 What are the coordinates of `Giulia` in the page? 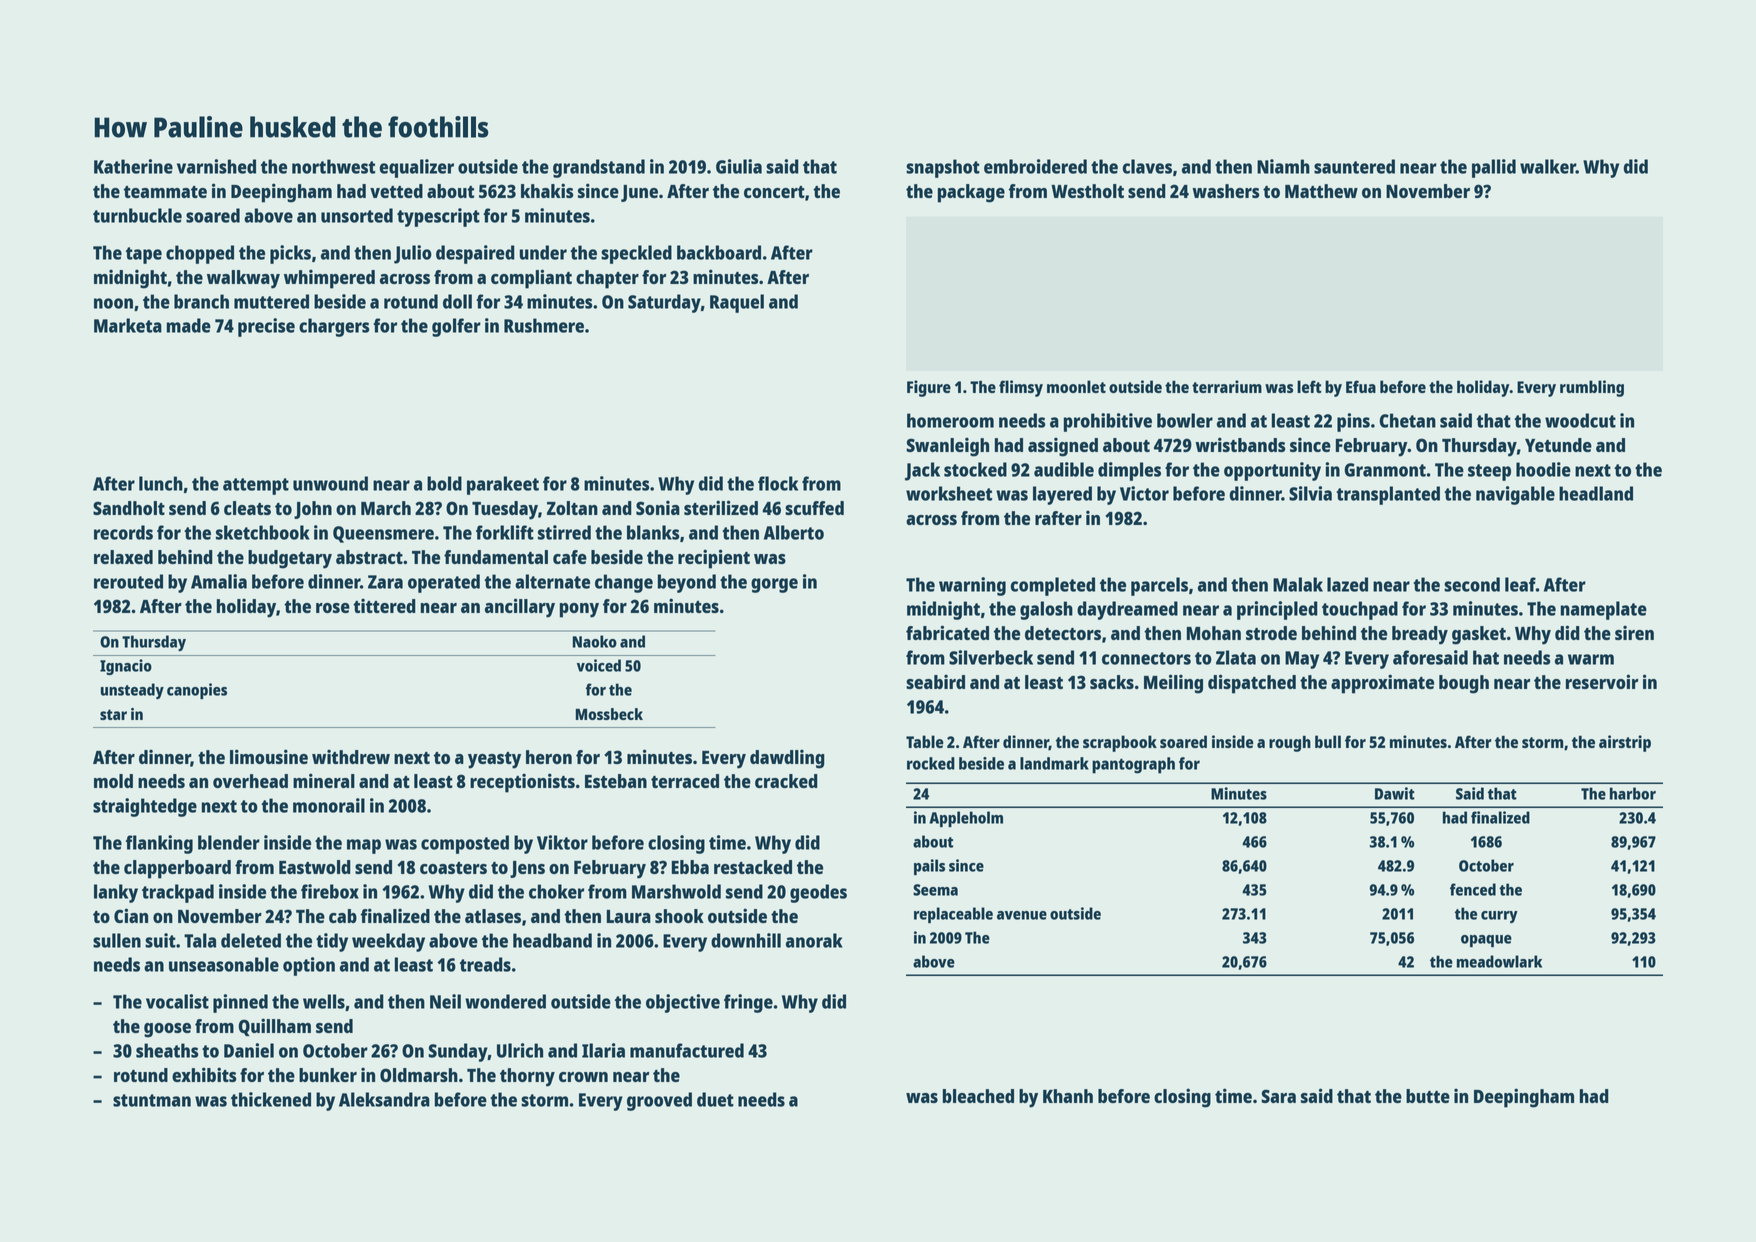 It's located at (739, 166).
